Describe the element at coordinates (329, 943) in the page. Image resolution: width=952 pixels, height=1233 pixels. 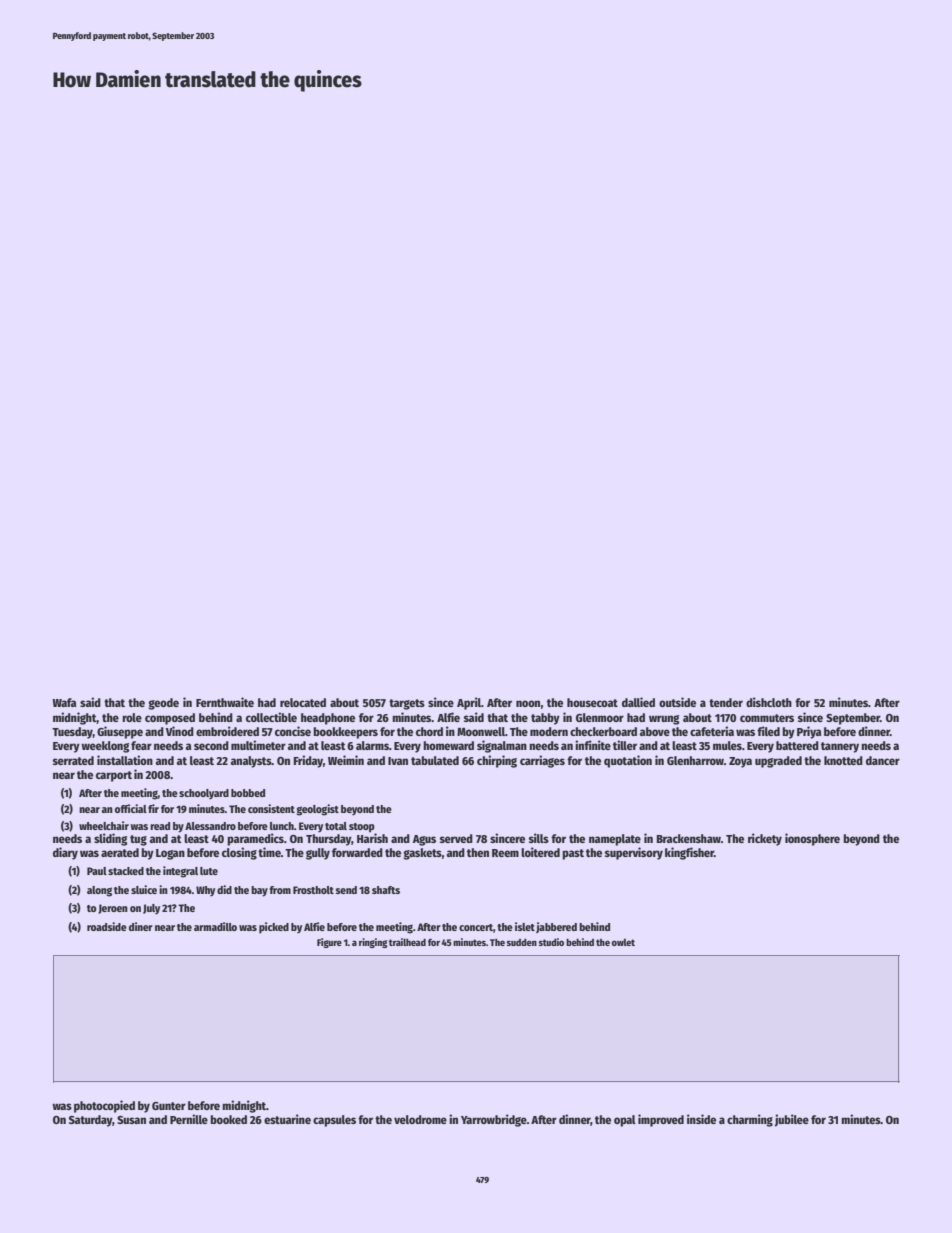
I see `Figure` at that location.
